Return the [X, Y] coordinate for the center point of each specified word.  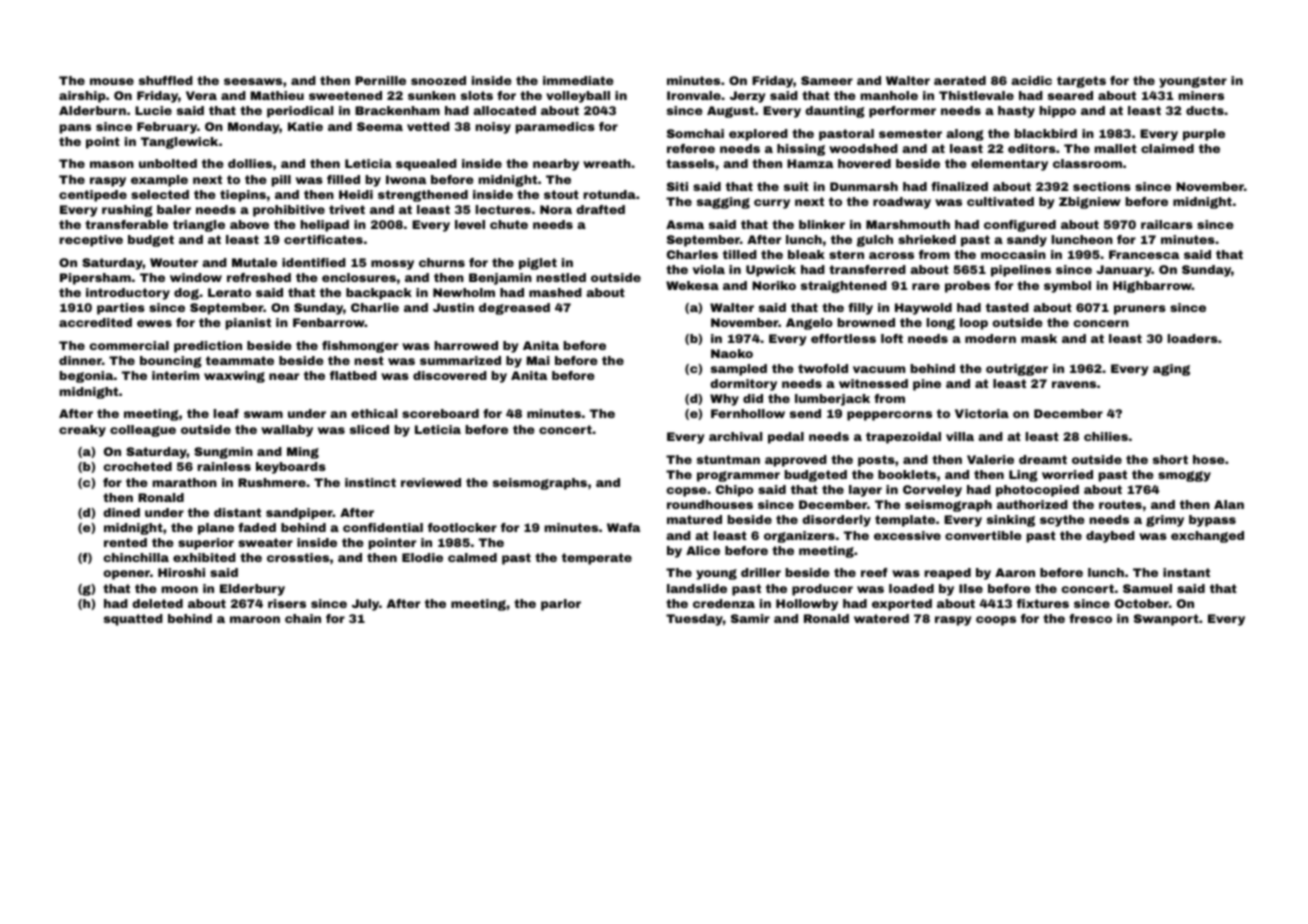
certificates [323, 239]
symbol [1067, 287]
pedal [786, 438]
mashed [555, 292]
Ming [303, 453]
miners [1201, 95]
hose [1209, 459]
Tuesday [694, 620]
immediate [578, 80]
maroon [255, 619]
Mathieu [277, 95]
